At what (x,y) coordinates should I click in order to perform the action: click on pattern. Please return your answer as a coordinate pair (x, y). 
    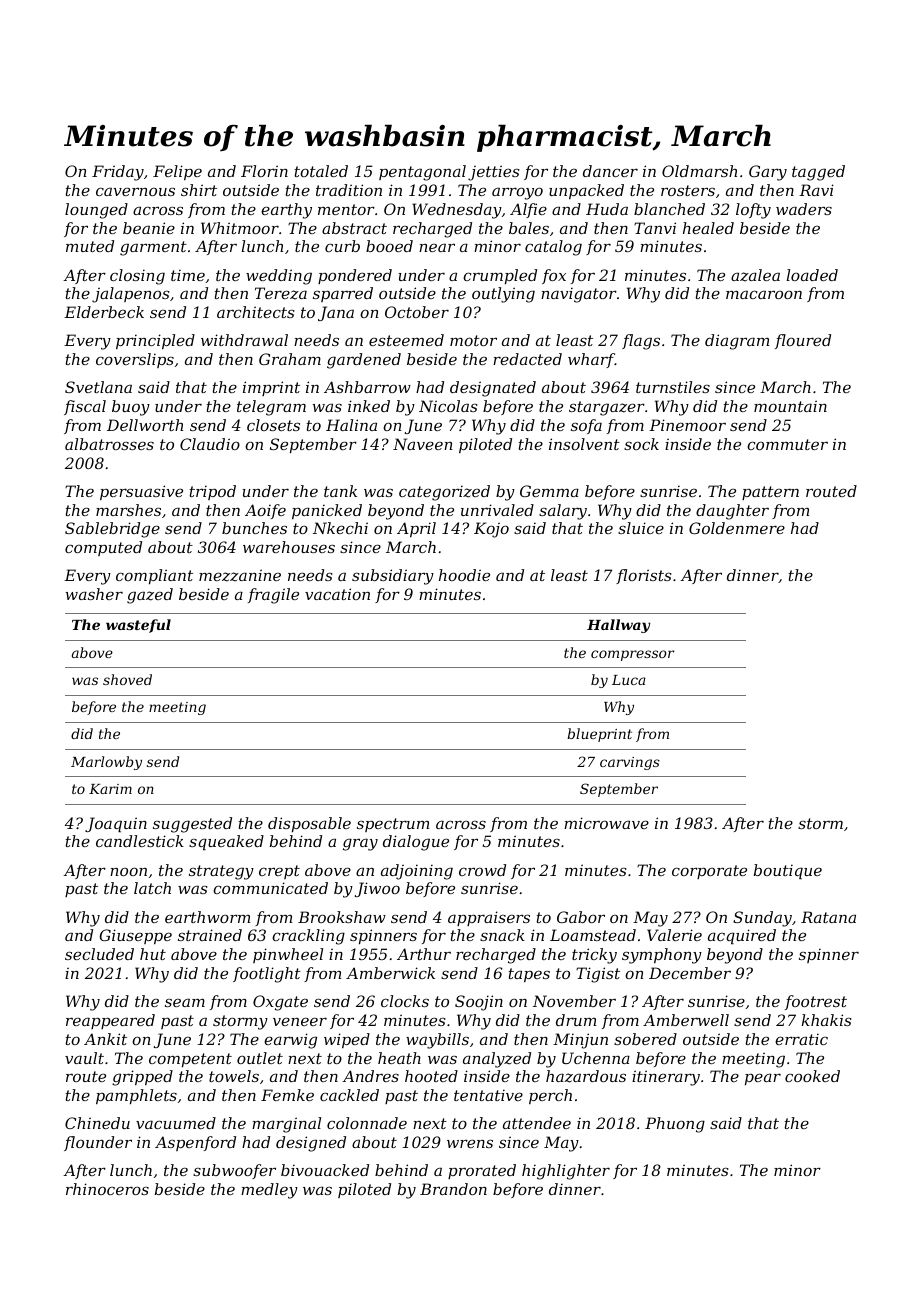
    Looking at the image, I should click on (770, 493).
